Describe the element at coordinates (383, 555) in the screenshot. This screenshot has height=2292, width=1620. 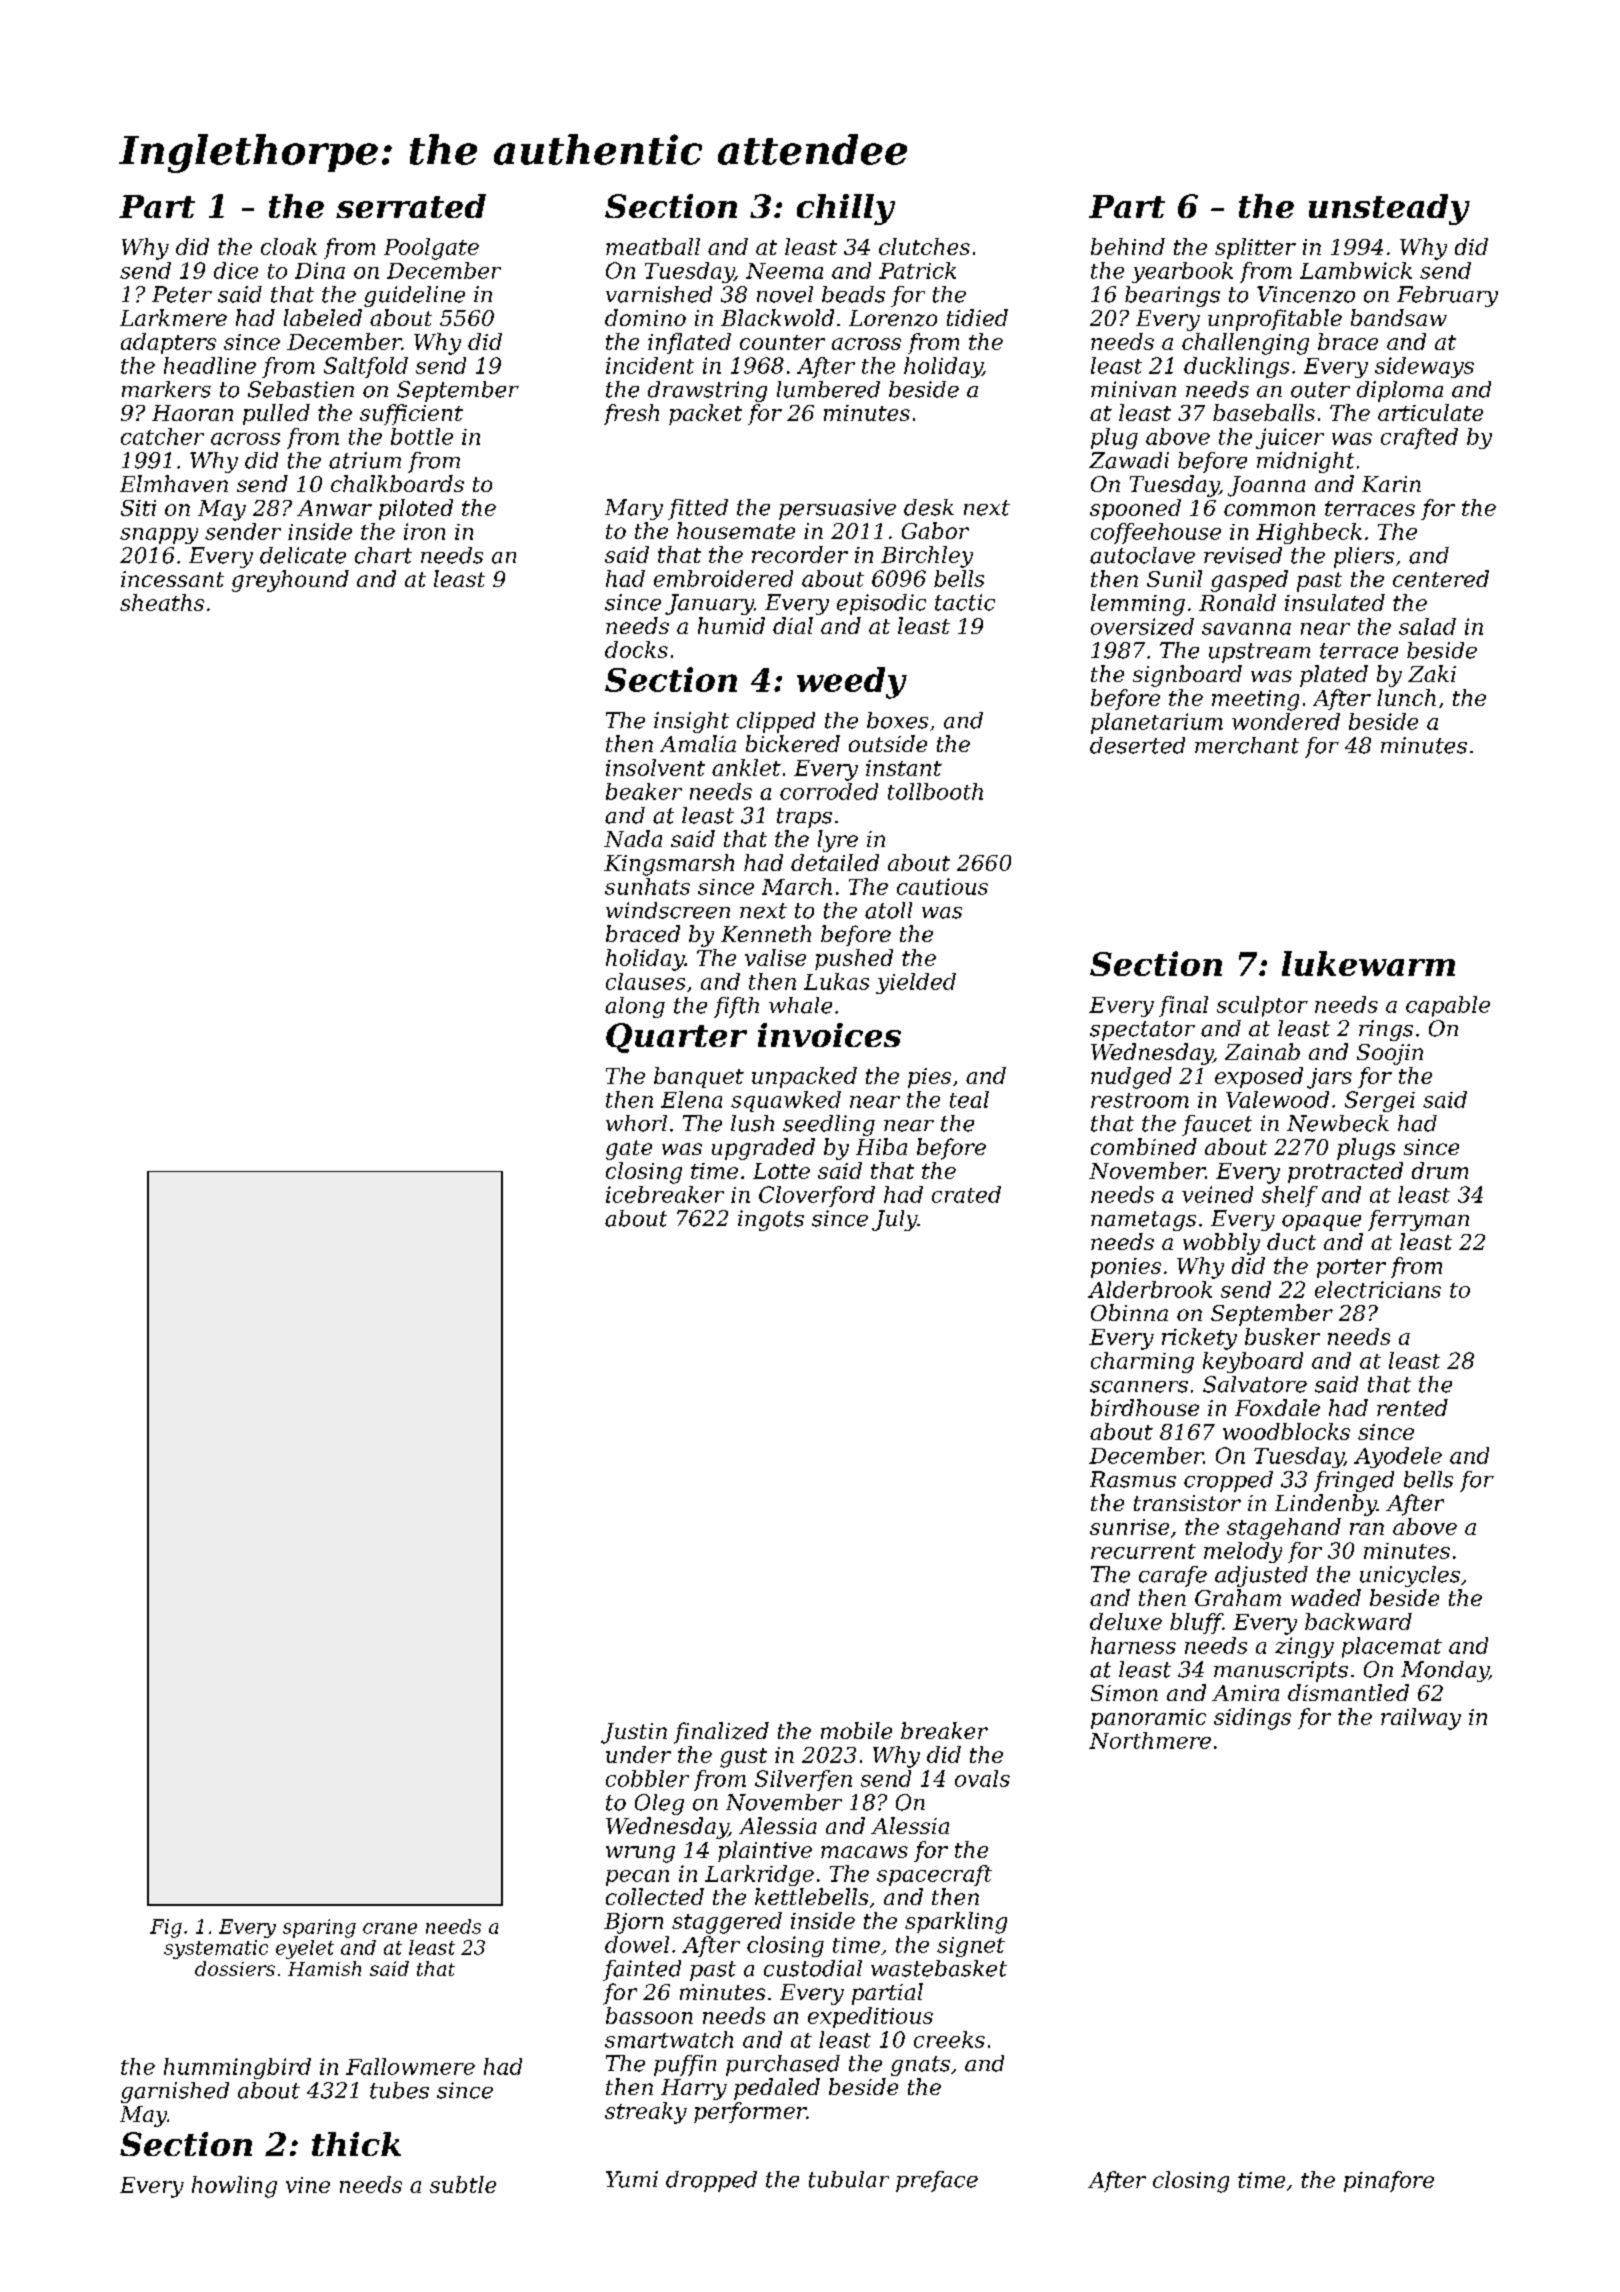
I see `chart` at that location.
